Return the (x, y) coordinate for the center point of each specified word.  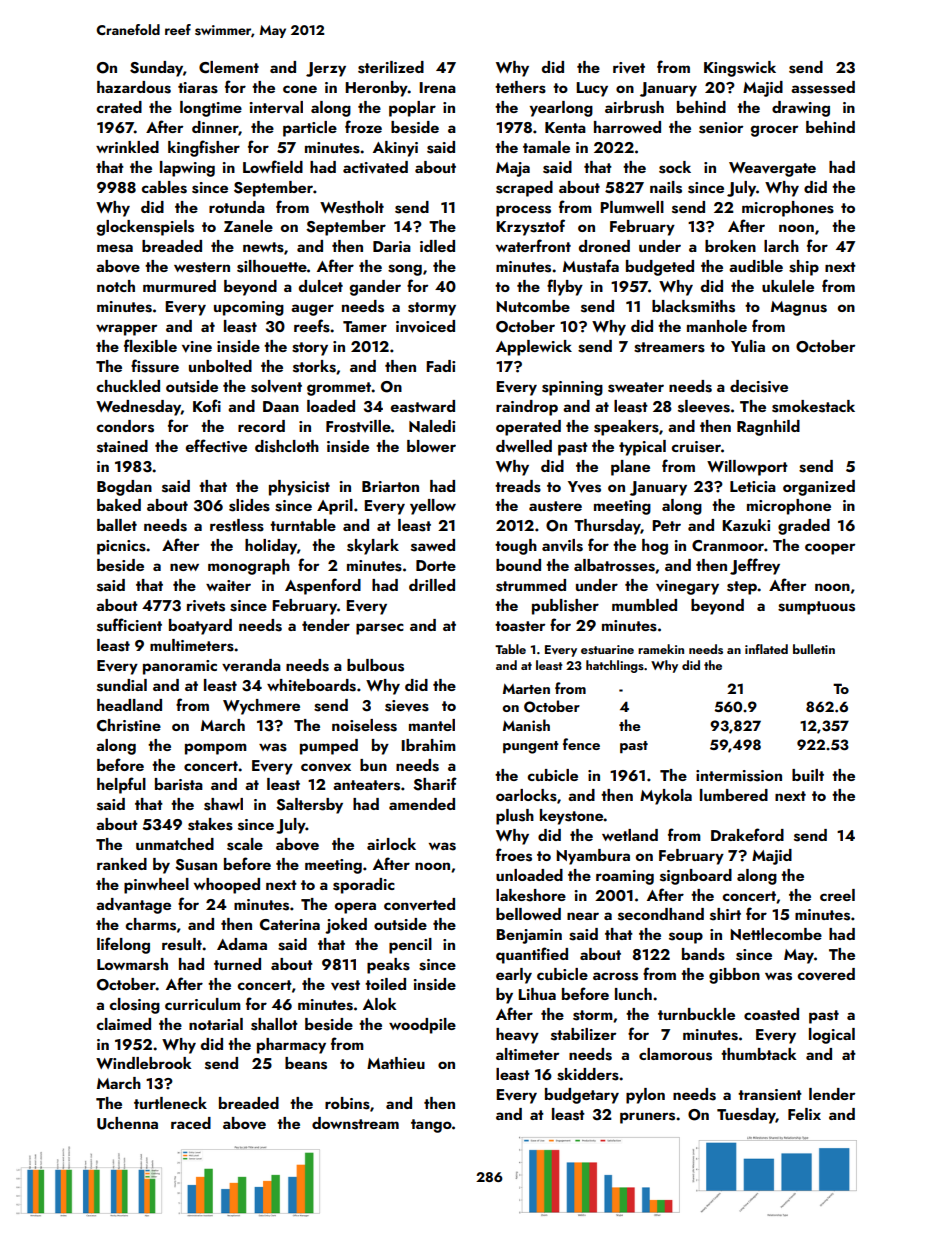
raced (191, 1123)
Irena (437, 87)
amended (422, 804)
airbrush (634, 107)
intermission (739, 776)
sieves (407, 706)
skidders (588, 1074)
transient (770, 1095)
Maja (513, 169)
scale (245, 844)
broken (730, 246)
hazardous (134, 87)
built (808, 775)
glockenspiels (145, 228)
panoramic (180, 667)
